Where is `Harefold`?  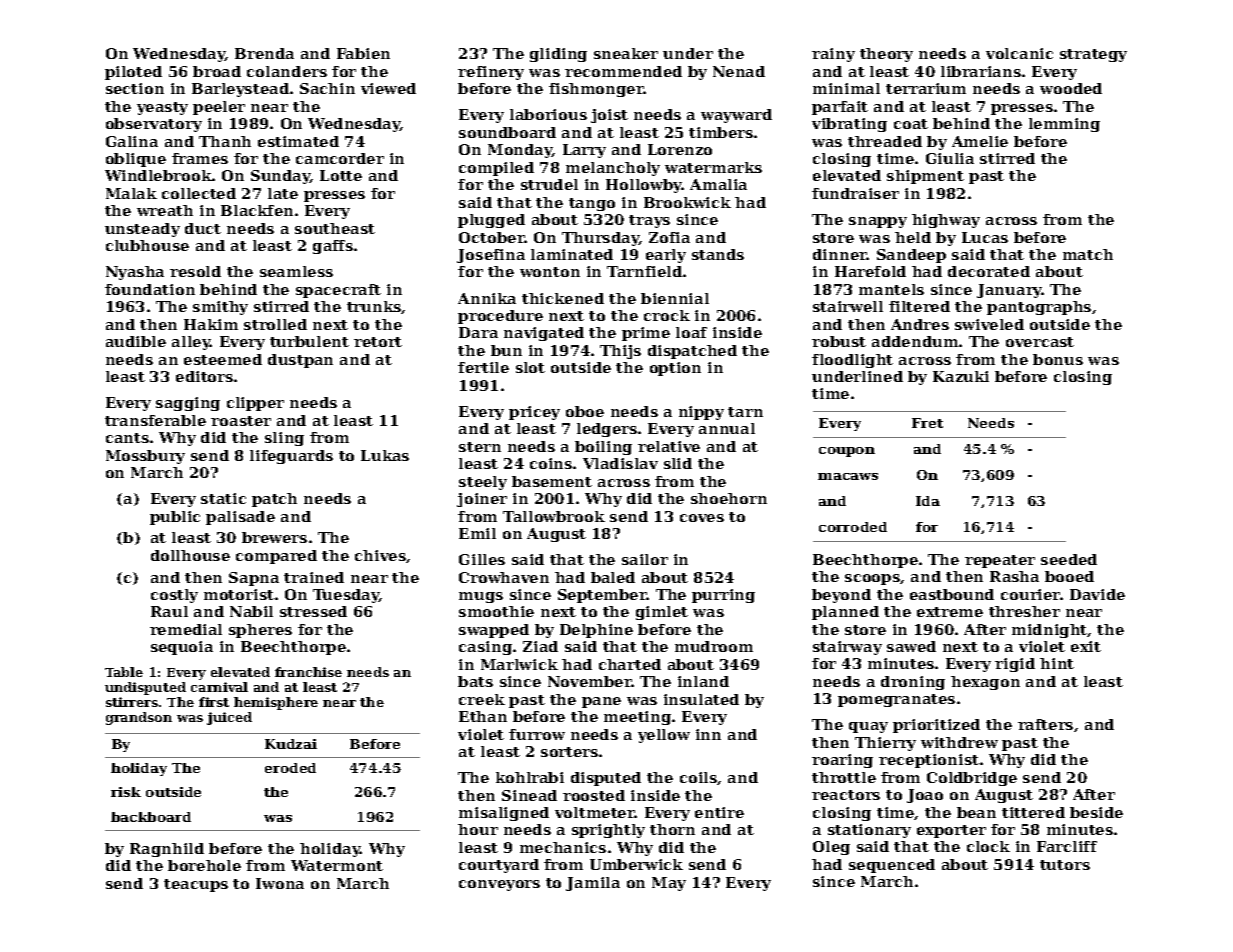 Harefold is located at coordinates (870, 271).
